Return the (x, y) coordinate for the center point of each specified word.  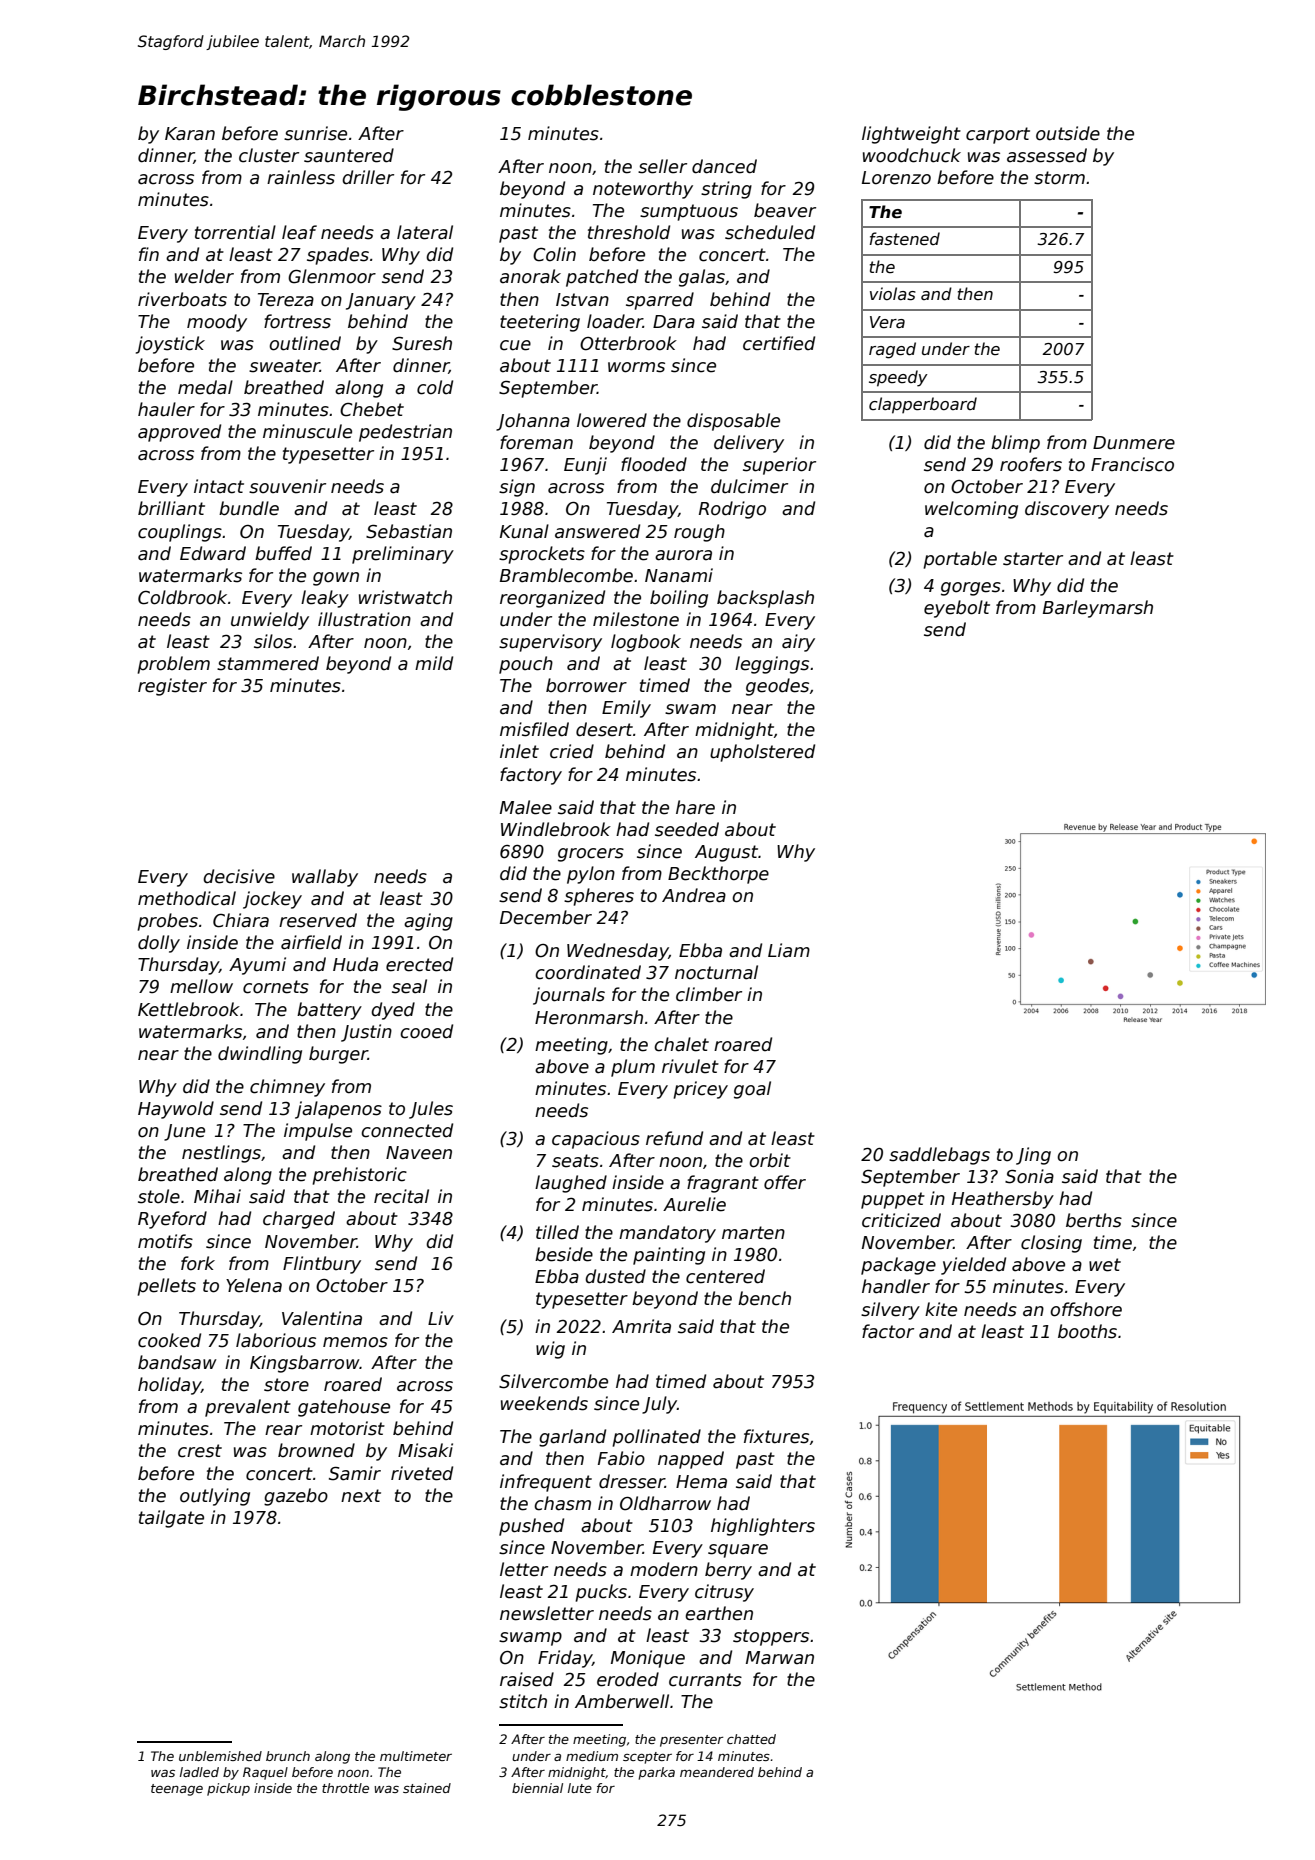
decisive (239, 876)
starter (1033, 559)
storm (1059, 178)
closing (1051, 1244)
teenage (177, 1790)
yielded (973, 1266)
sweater (284, 366)
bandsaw (177, 1362)
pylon (591, 875)
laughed (571, 1184)
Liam (789, 950)
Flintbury (322, 1265)
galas (702, 278)
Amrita (641, 1326)
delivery (749, 444)
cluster (269, 155)
